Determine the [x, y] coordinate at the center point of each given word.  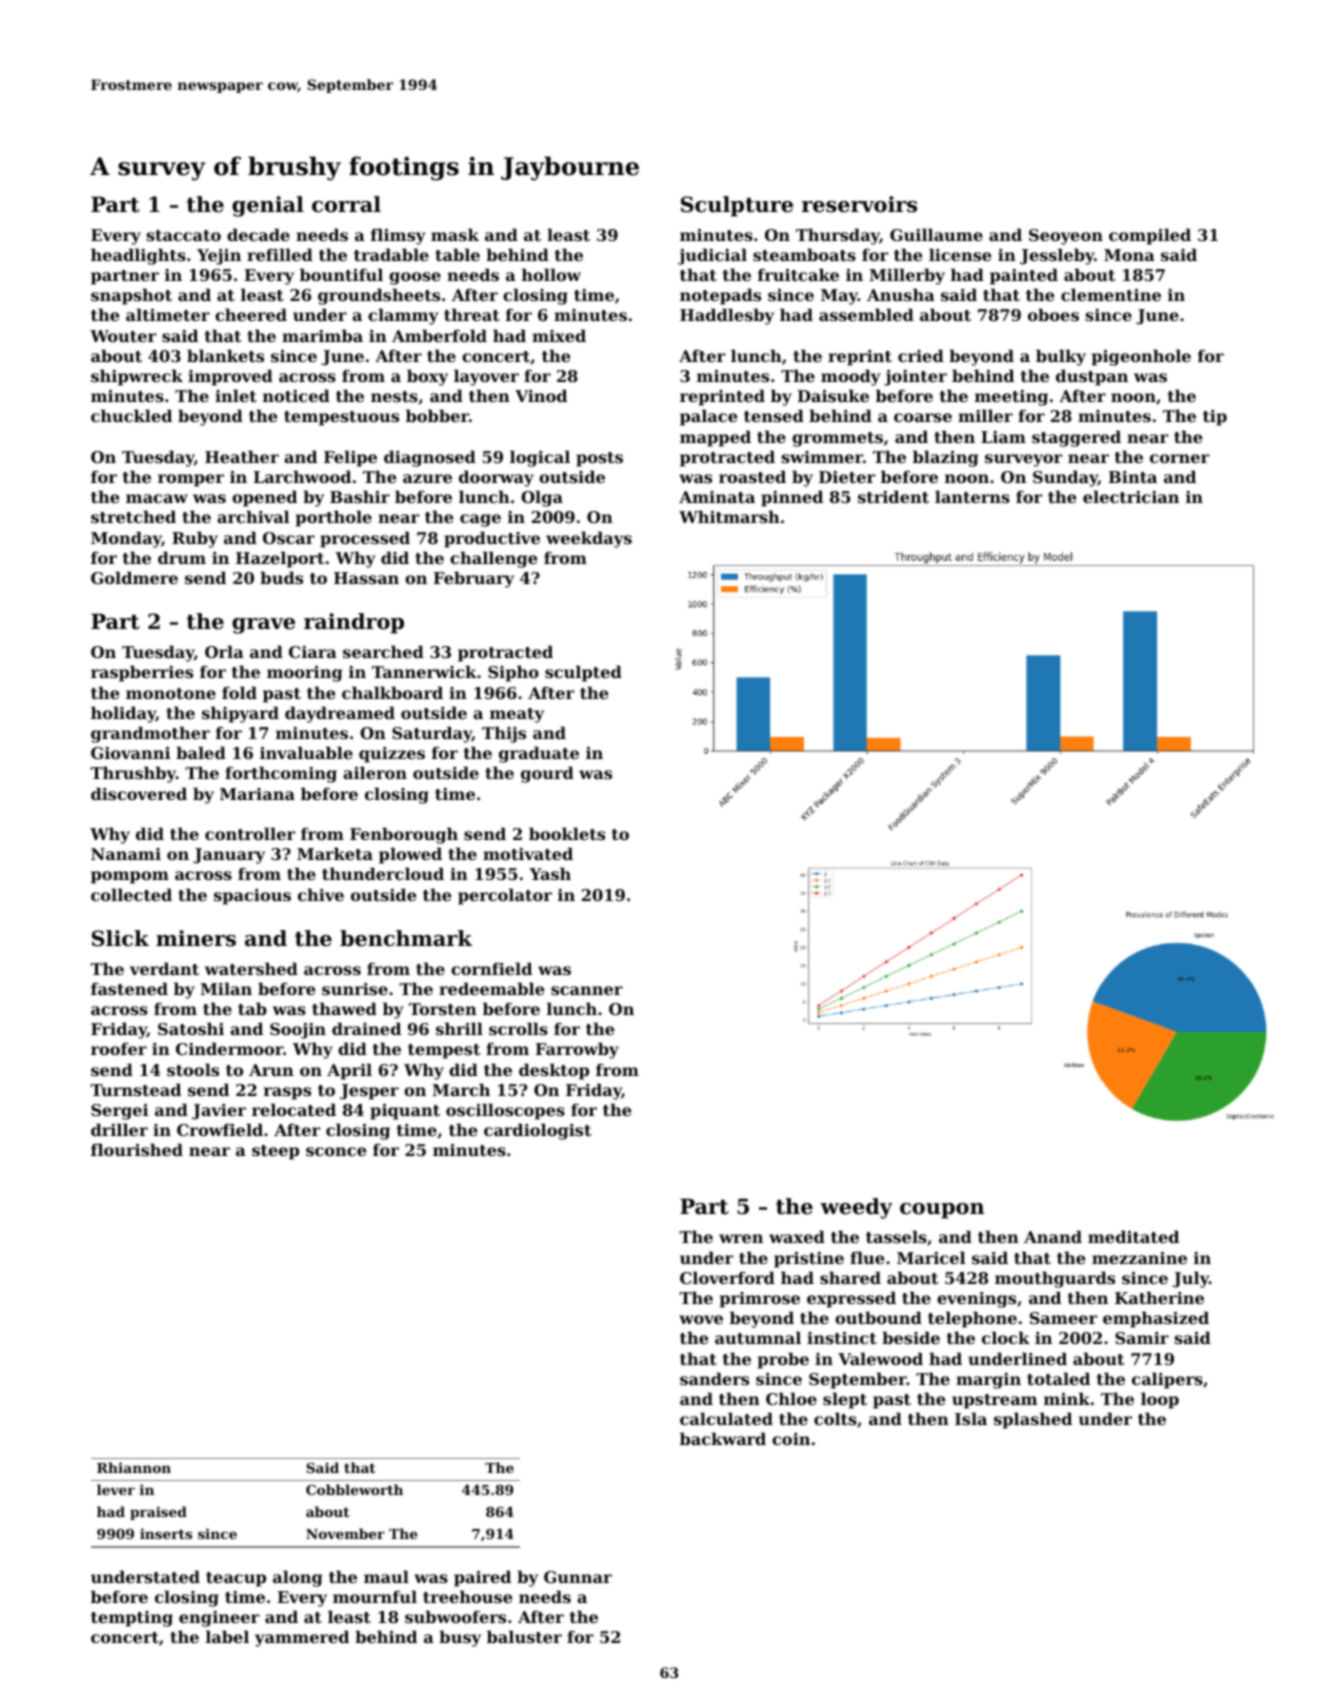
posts [599, 459]
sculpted [583, 673]
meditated [1133, 1236]
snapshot [131, 296]
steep [275, 1152]
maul [386, 1576]
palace [708, 417]
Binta [1133, 477]
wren [741, 1238]
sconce [336, 1151]
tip [1215, 418]
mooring [304, 674]
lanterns [972, 496]
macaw [157, 498]
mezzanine [1139, 1258]
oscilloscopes [505, 1111]
